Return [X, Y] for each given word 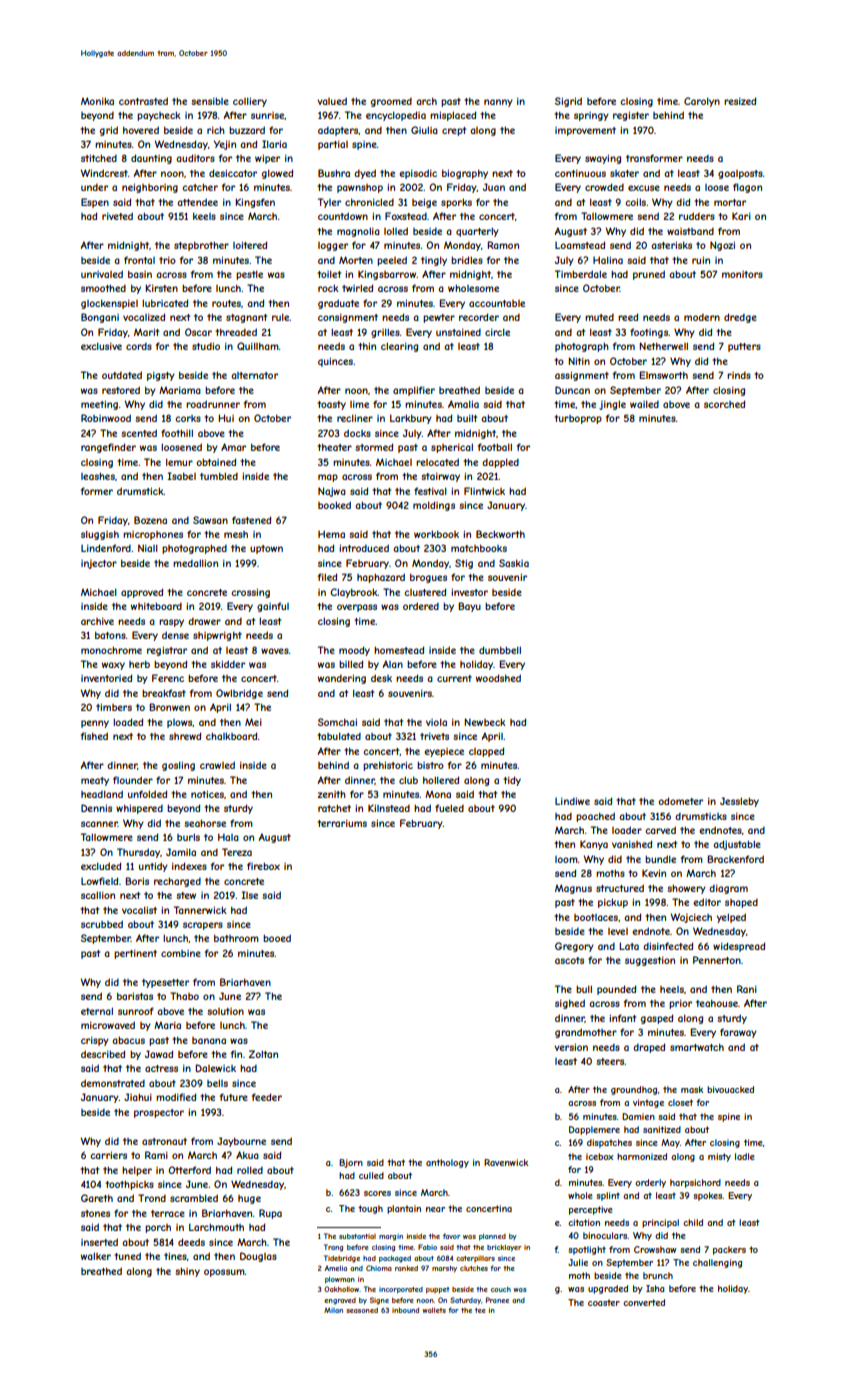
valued [332, 101]
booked [334, 505]
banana [209, 1040]
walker [96, 1256]
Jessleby [739, 802]
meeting [99, 405]
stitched [99, 158]
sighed [570, 1004]
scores [377, 1193]
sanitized [662, 1129]
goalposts [740, 174]
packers [729, 1250]
